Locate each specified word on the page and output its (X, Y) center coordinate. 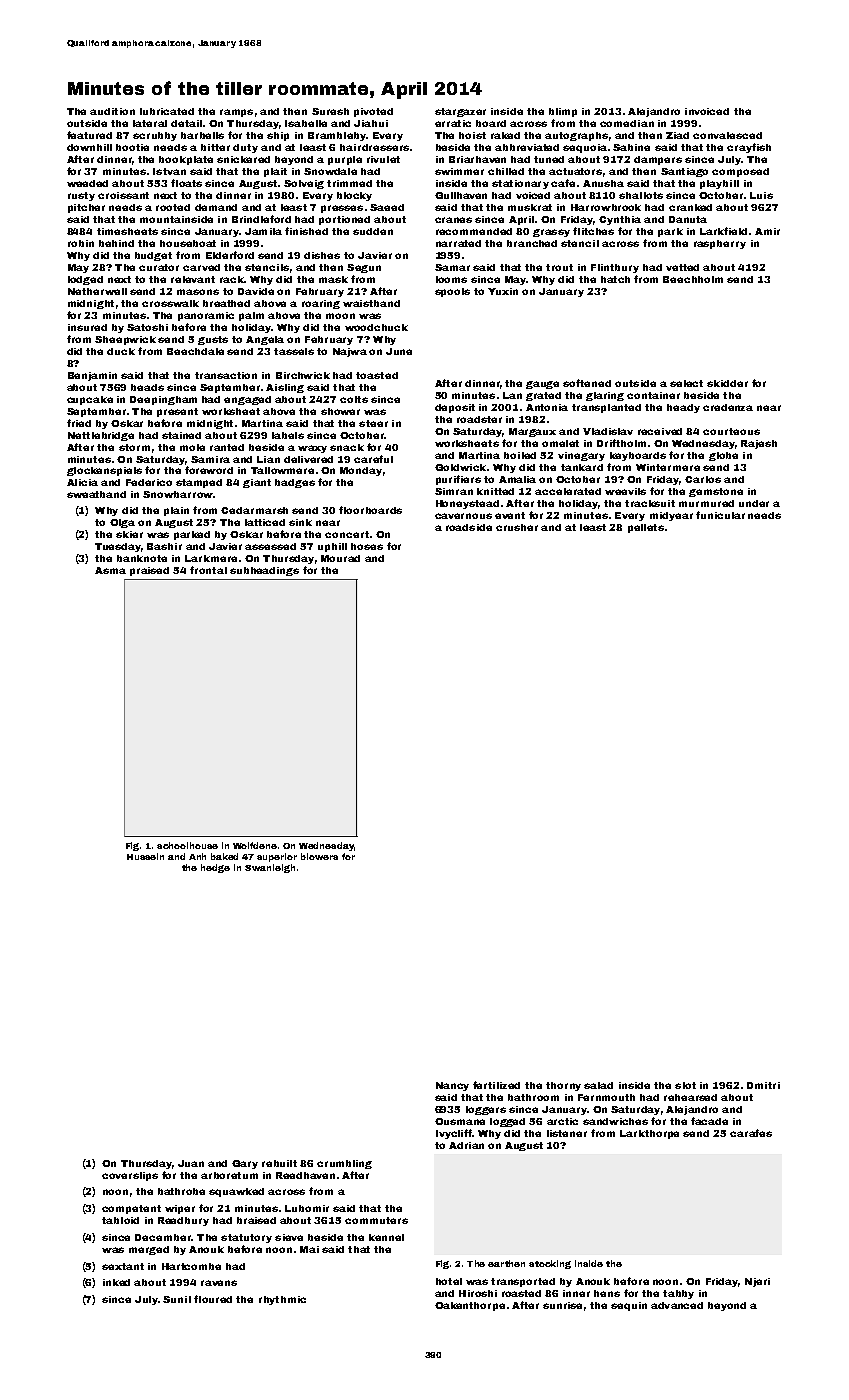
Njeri (757, 1282)
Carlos (703, 479)
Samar (452, 267)
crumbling (344, 1164)
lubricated (167, 111)
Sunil (177, 1299)
